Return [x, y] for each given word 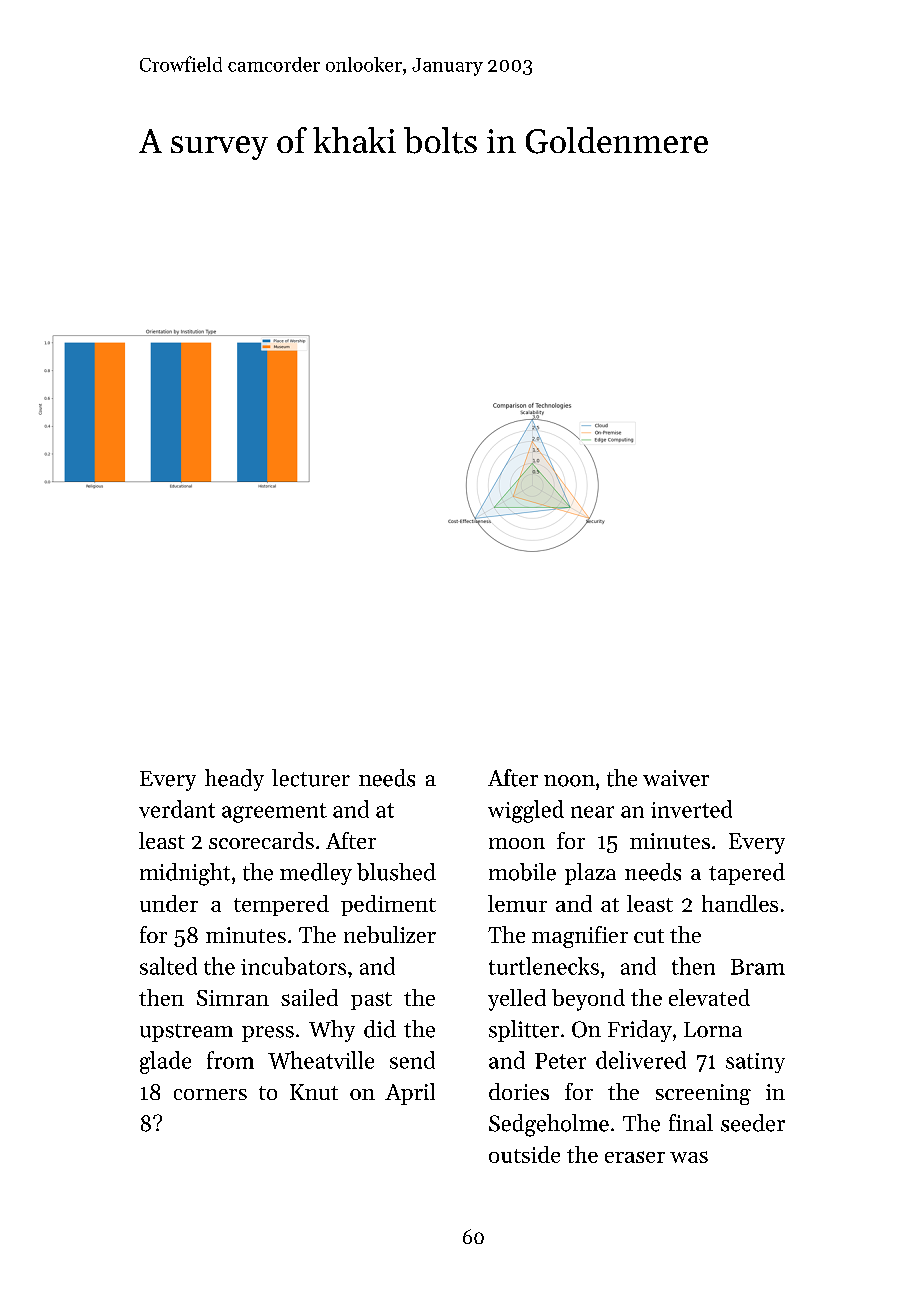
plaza [590, 874]
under [169, 903]
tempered [281, 905]
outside [524, 1154]
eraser [635, 1157]
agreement [274, 813]
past [371, 1001]
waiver [676, 778]
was [689, 1157]
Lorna [713, 1030]
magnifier [580, 937]
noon [569, 781]
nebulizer [390, 934]
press [268, 1034]
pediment [388, 905]
